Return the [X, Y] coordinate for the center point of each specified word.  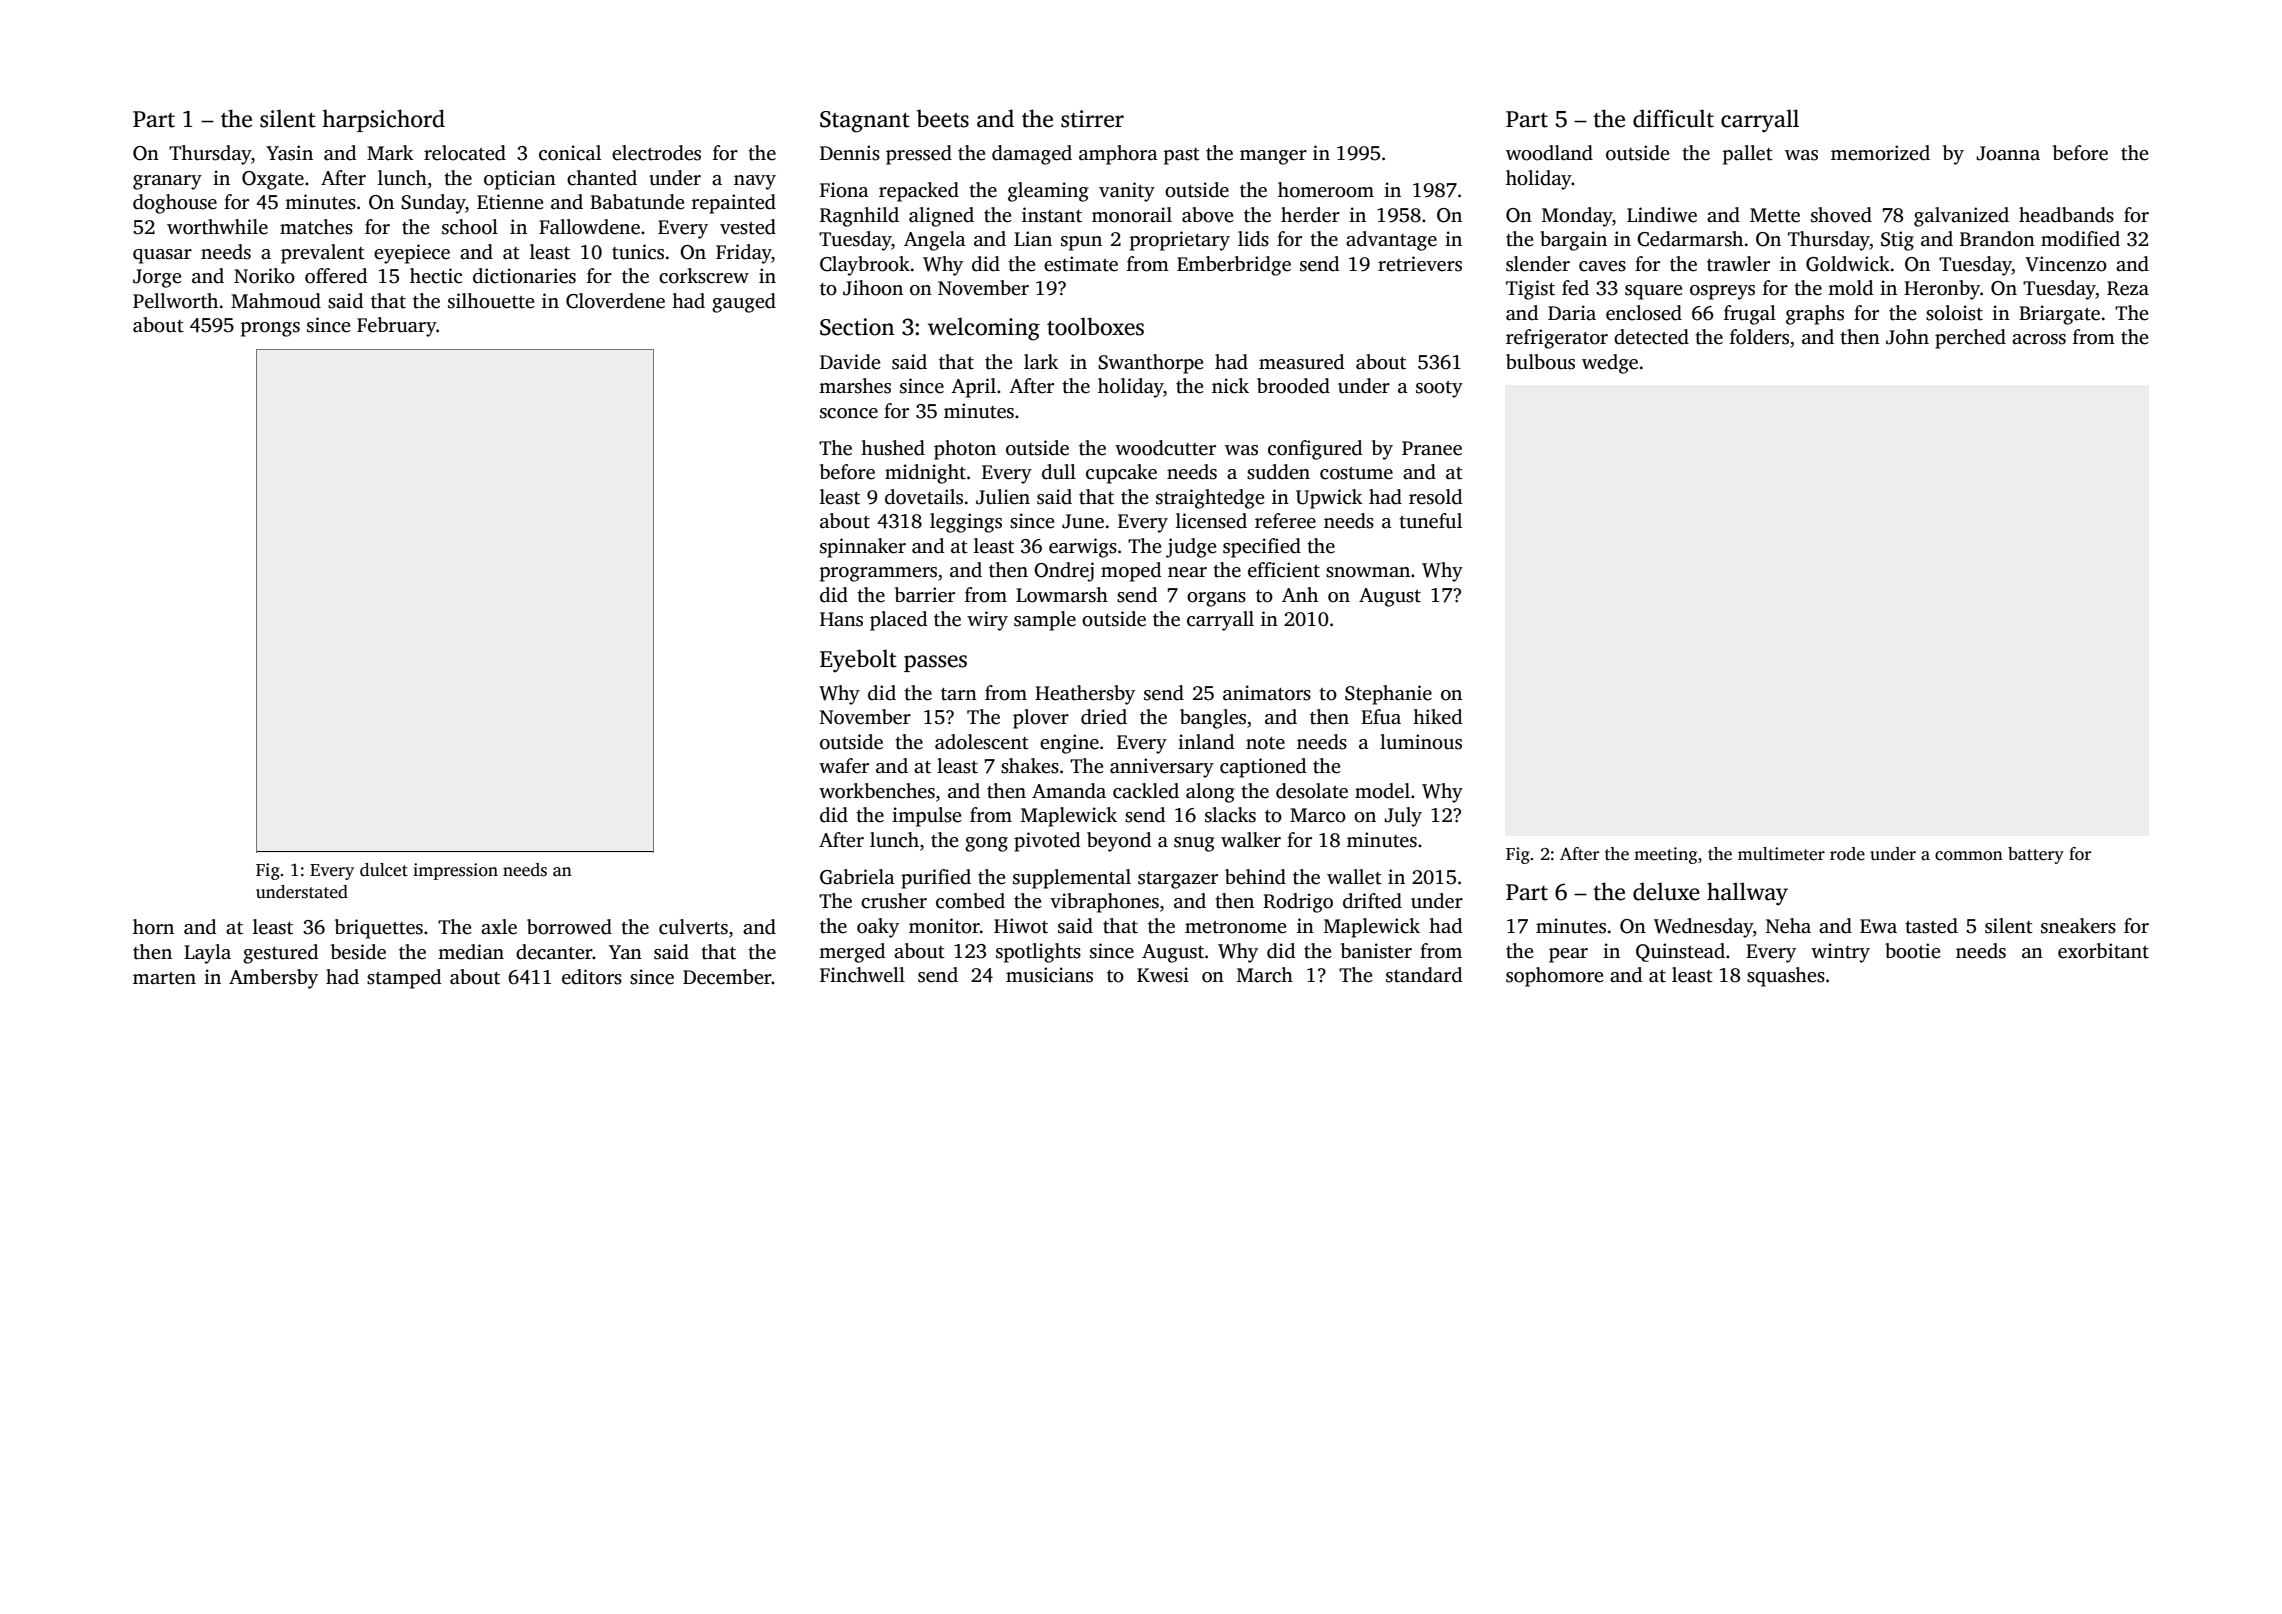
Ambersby [273, 979]
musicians [1049, 975]
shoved [1841, 215]
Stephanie [1388, 695]
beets [943, 118]
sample [1045, 621]
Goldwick [1848, 264]
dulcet [384, 870]
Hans [841, 619]
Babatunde [637, 202]
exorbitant [2103, 951]
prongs [270, 329]
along [1210, 793]
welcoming [984, 329]
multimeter [1781, 854]
